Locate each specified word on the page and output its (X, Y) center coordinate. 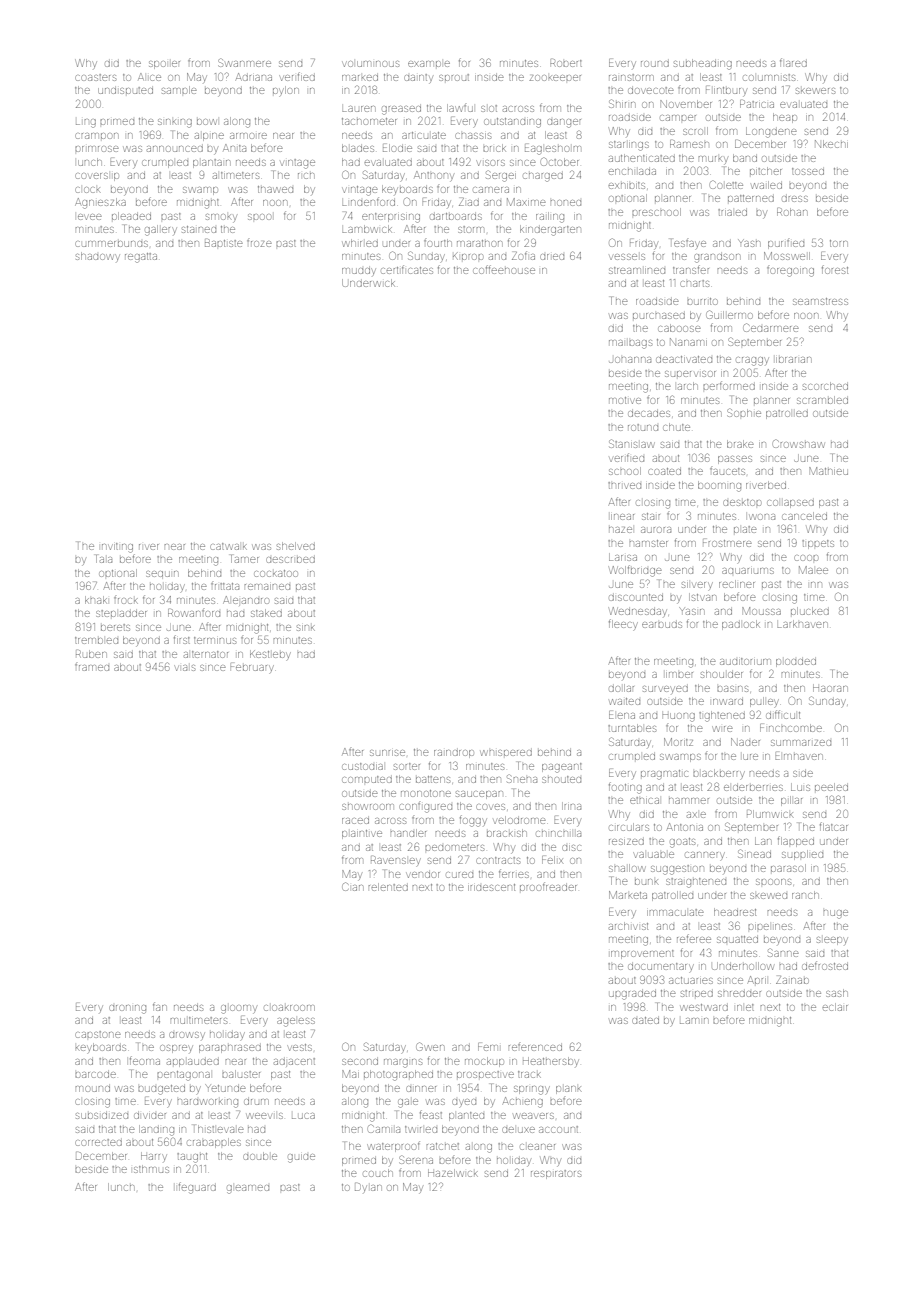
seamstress (820, 301)
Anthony (434, 176)
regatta (141, 258)
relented (388, 887)
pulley (764, 702)
